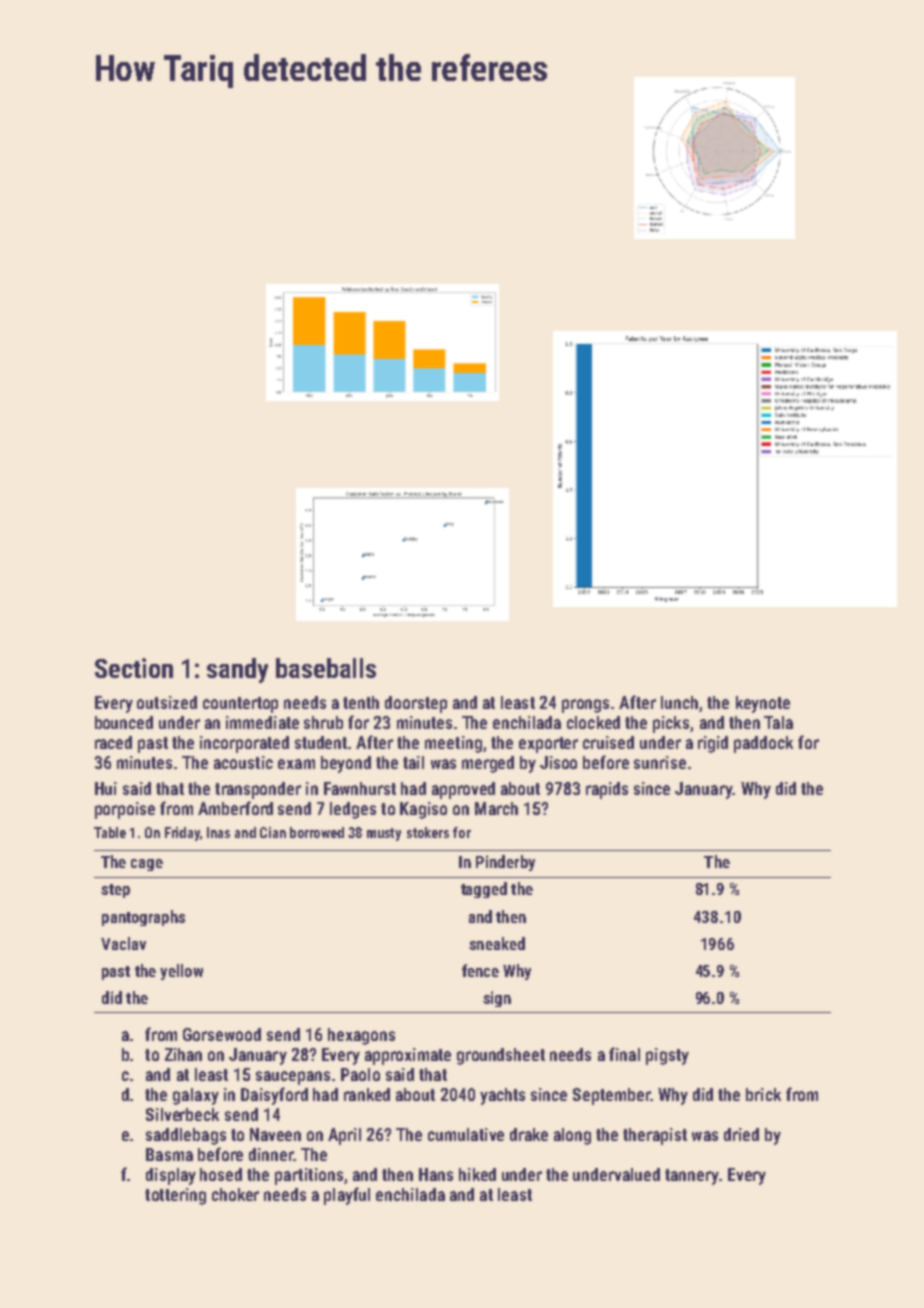 This screenshot has width=924, height=1308. What do you see at coordinates (466, 1134) in the screenshot?
I see `cumulative` at bounding box center [466, 1134].
